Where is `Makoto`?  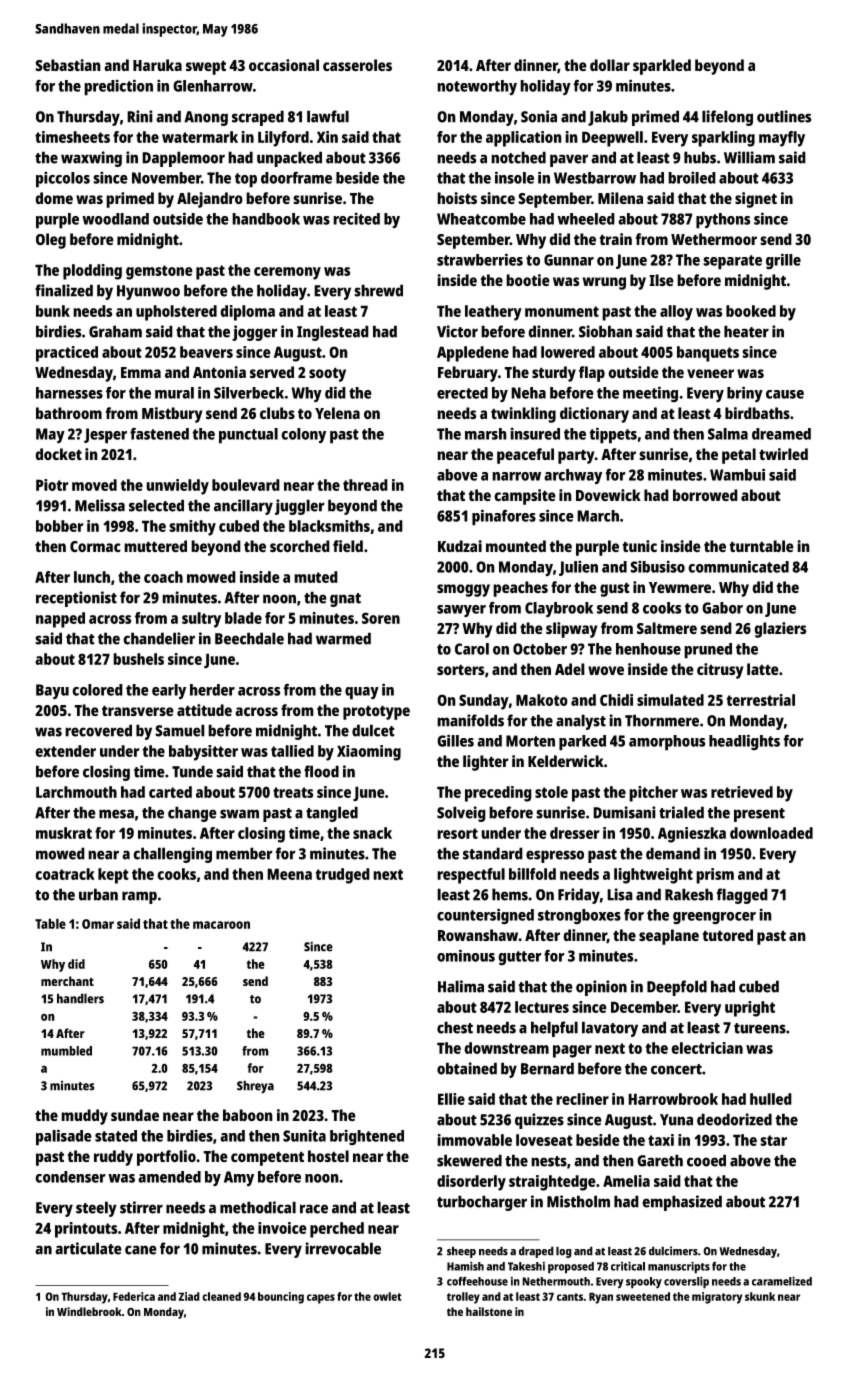 Makoto is located at coordinates (542, 700).
